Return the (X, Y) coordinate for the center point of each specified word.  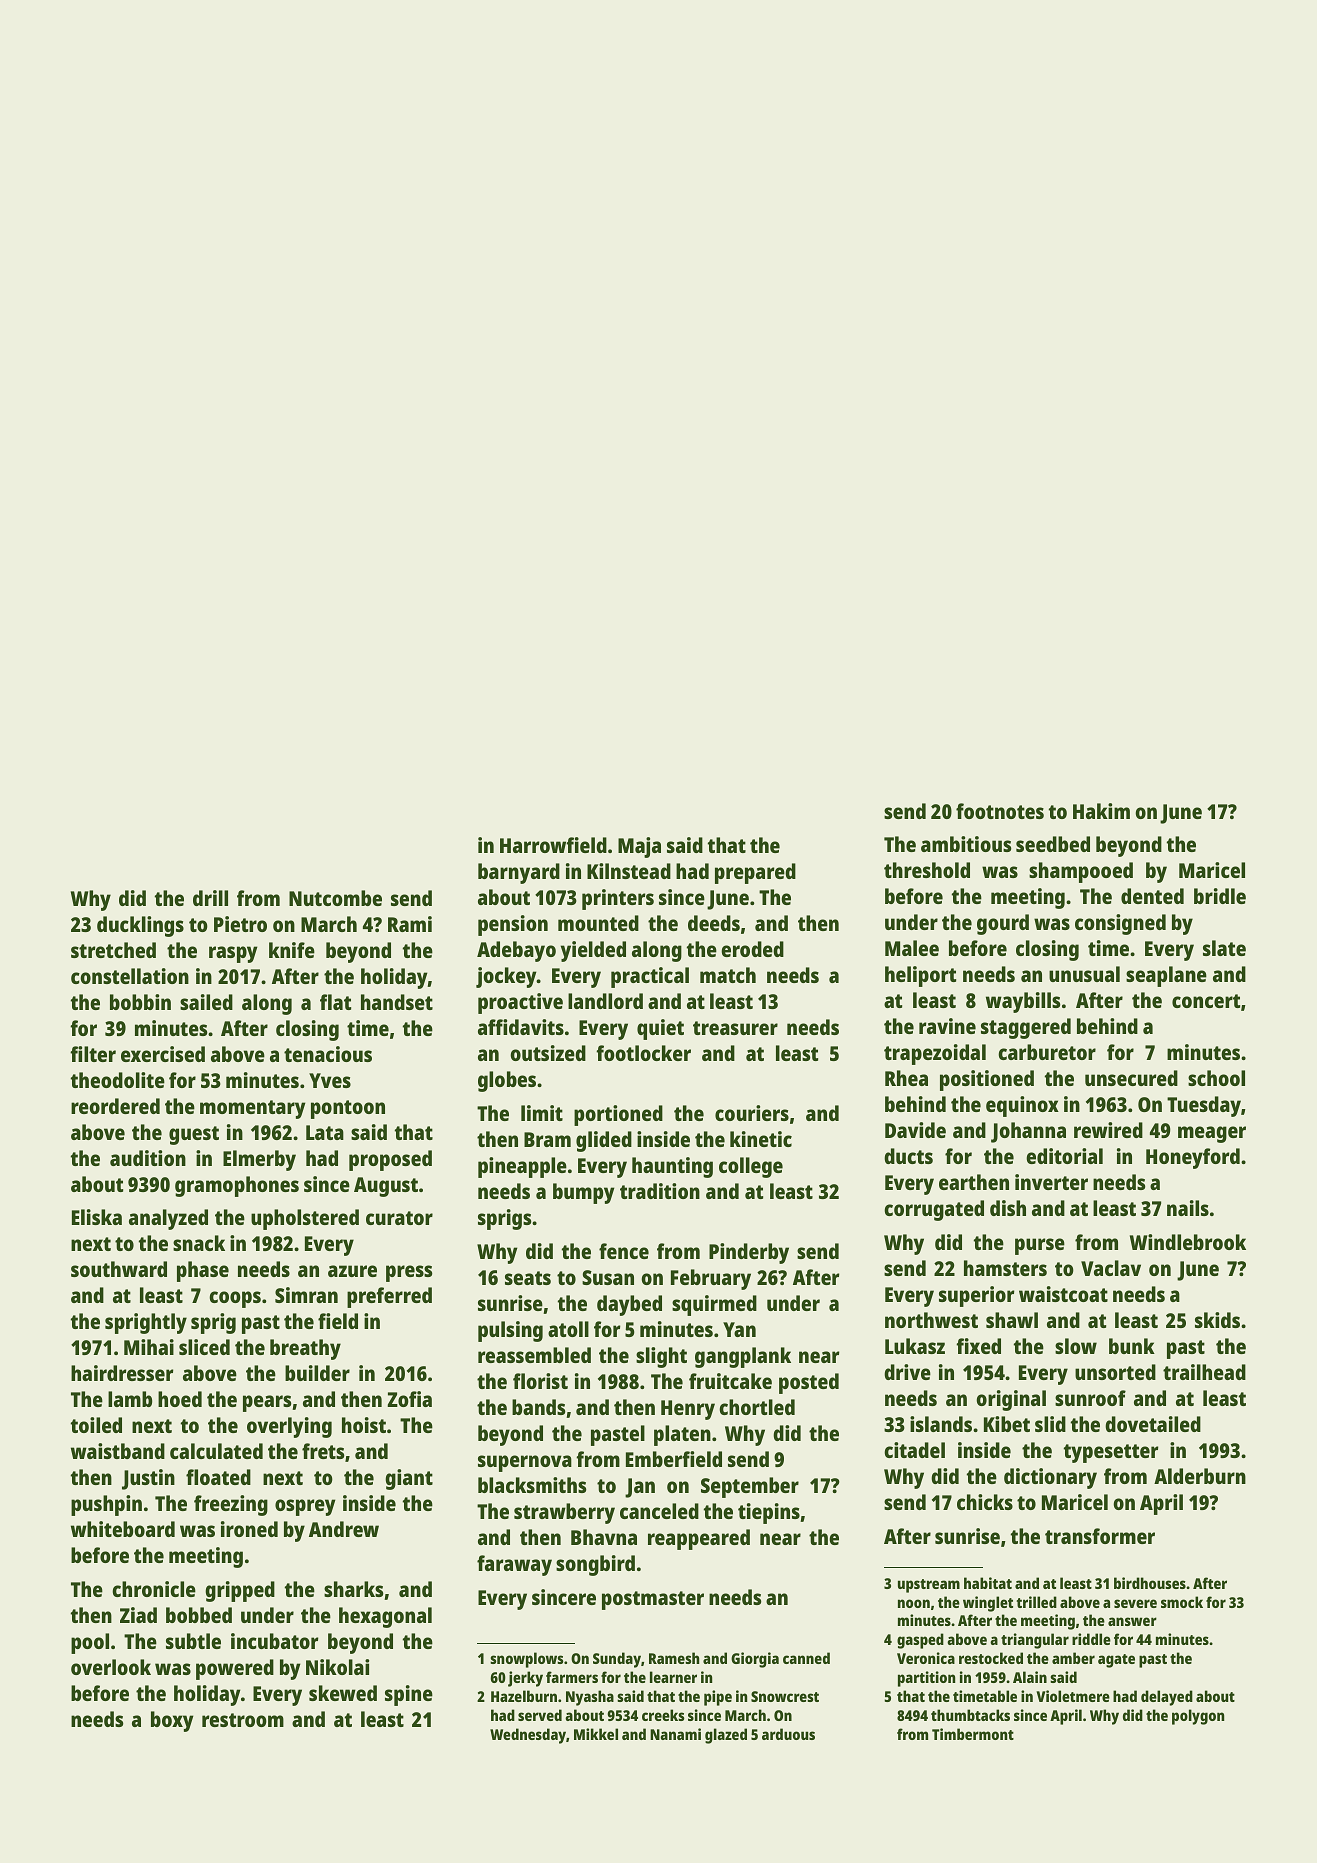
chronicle (154, 1589)
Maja (639, 847)
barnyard (519, 873)
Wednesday (528, 1736)
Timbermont (973, 1734)
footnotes (1000, 811)
